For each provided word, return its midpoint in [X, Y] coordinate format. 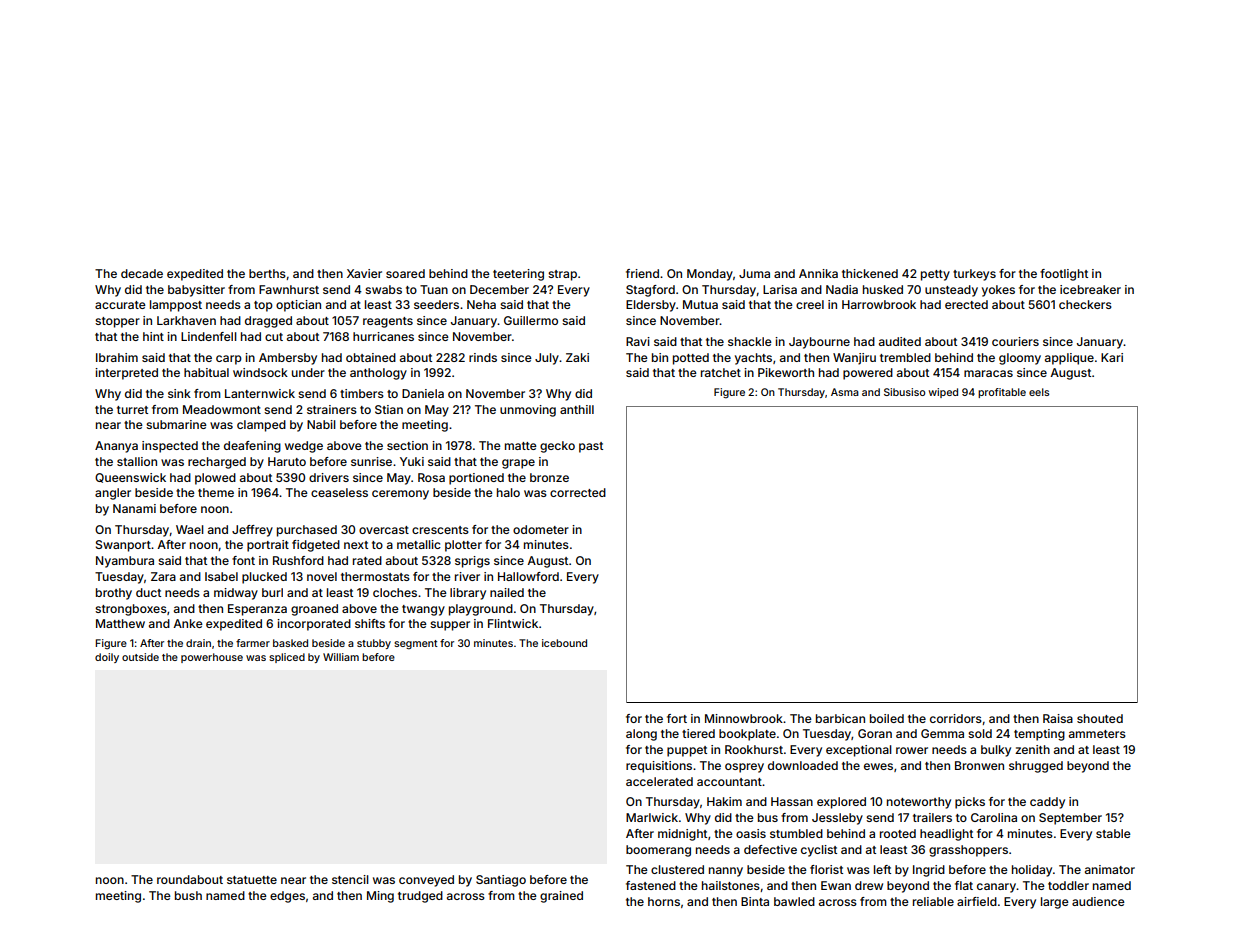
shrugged [1036, 767]
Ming [380, 897]
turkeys [974, 275]
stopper [117, 322]
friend [642, 273]
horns [664, 901]
